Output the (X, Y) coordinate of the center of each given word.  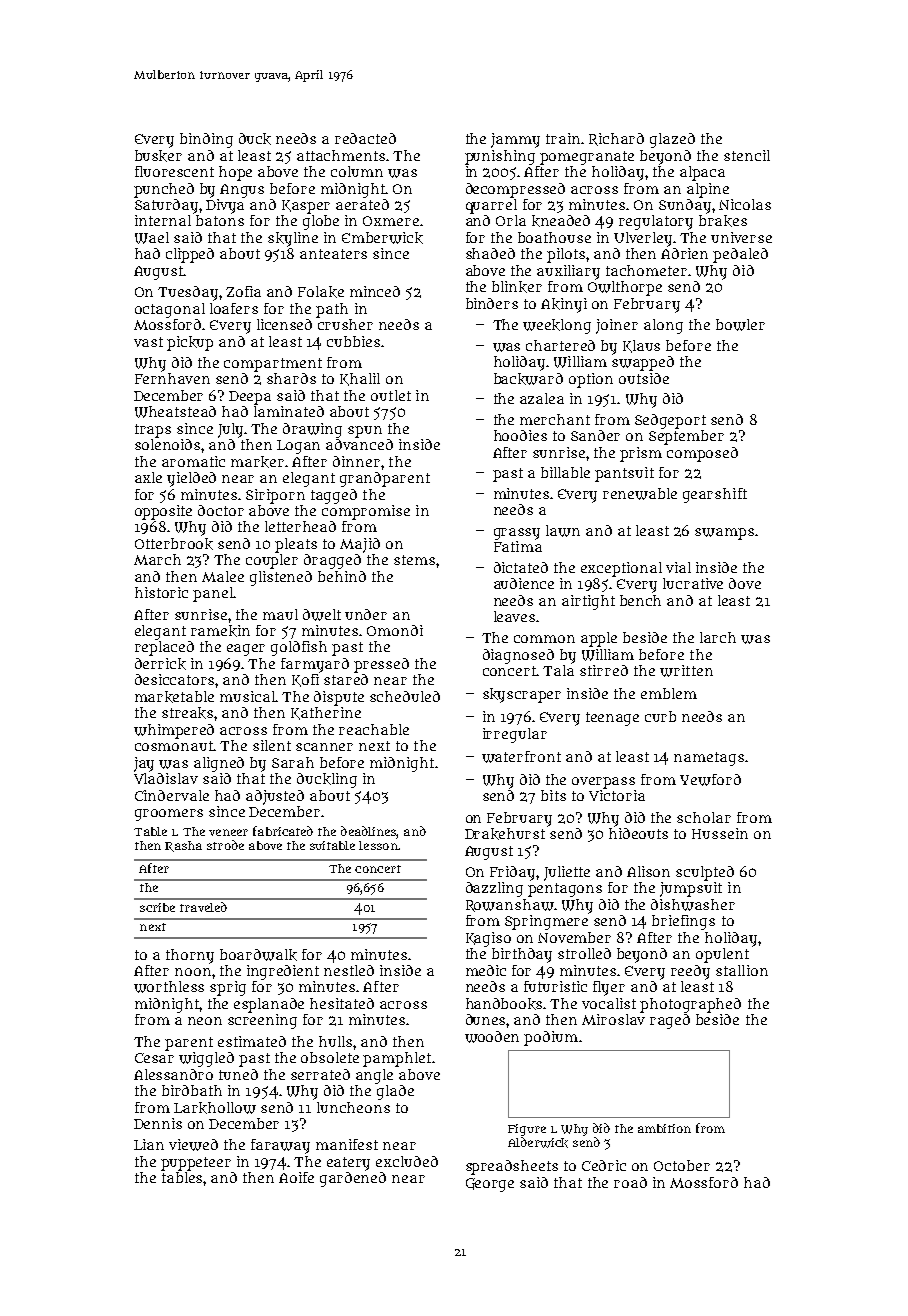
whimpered (174, 731)
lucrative (693, 583)
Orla (511, 220)
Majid (360, 545)
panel (213, 594)
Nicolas (745, 204)
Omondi (395, 630)
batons (220, 220)
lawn (563, 531)
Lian (149, 1144)
